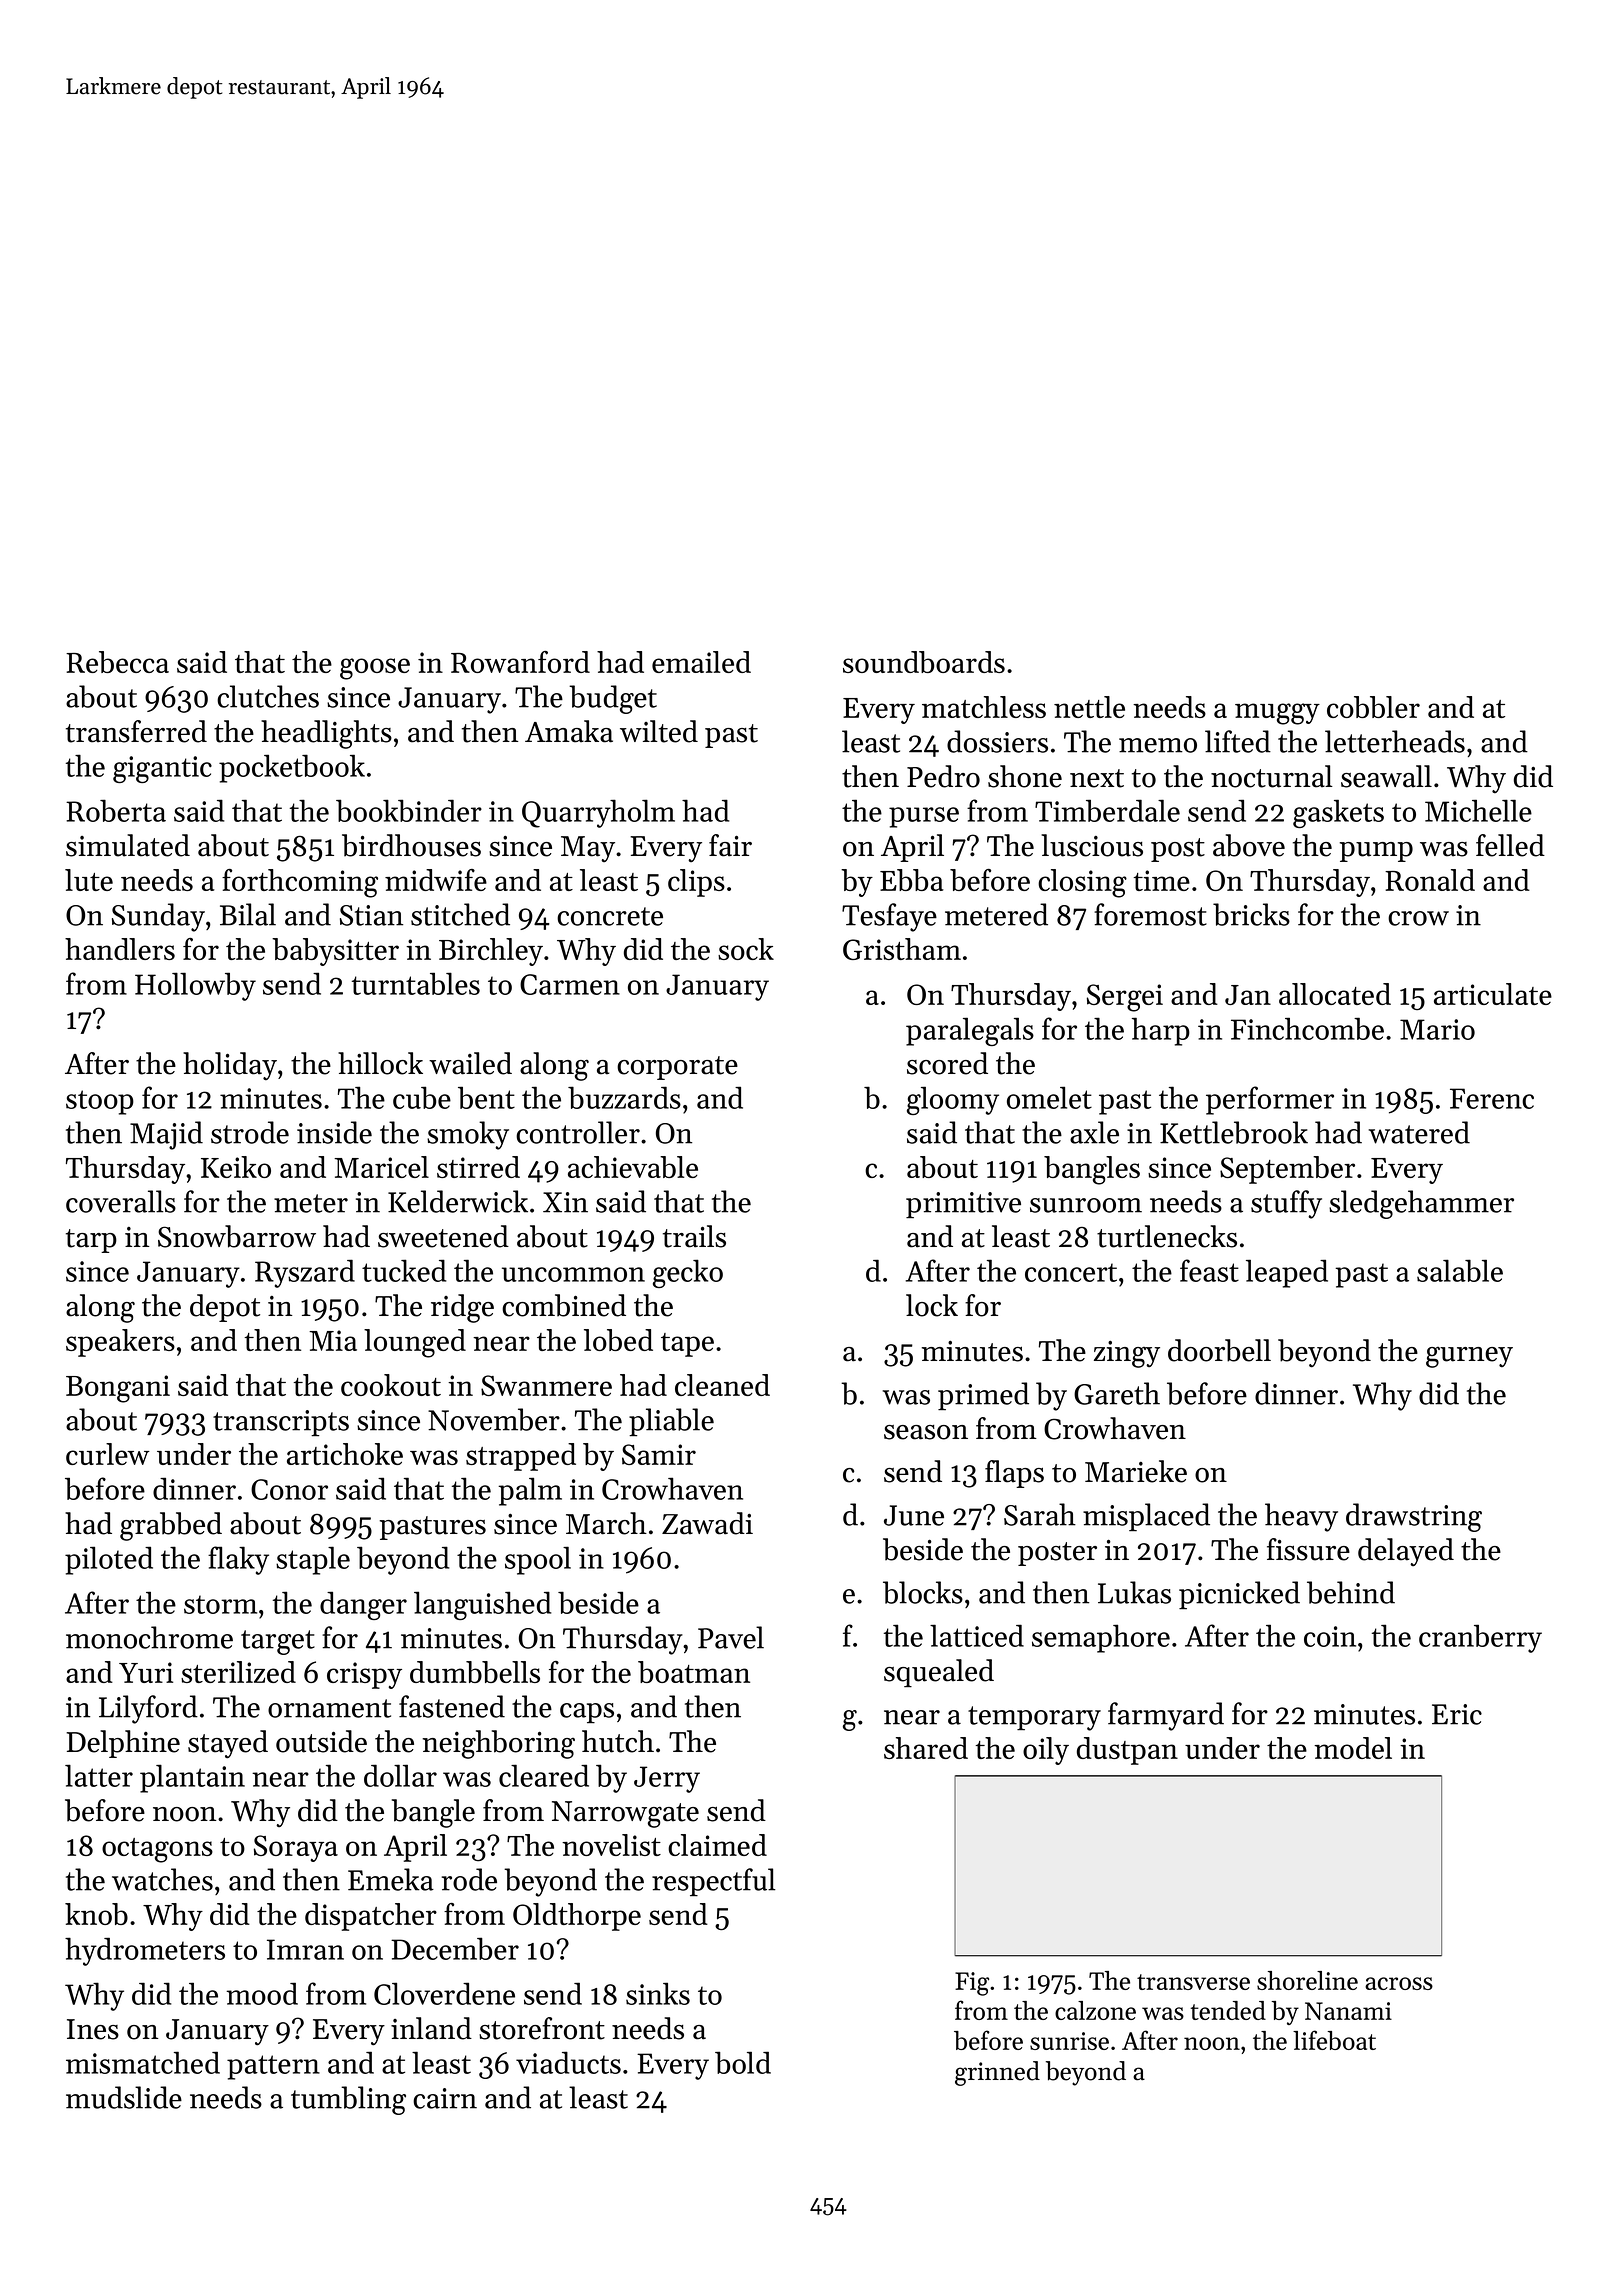 This image has width=1620, height=2292. I want to click on emailed, so click(701, 662).
